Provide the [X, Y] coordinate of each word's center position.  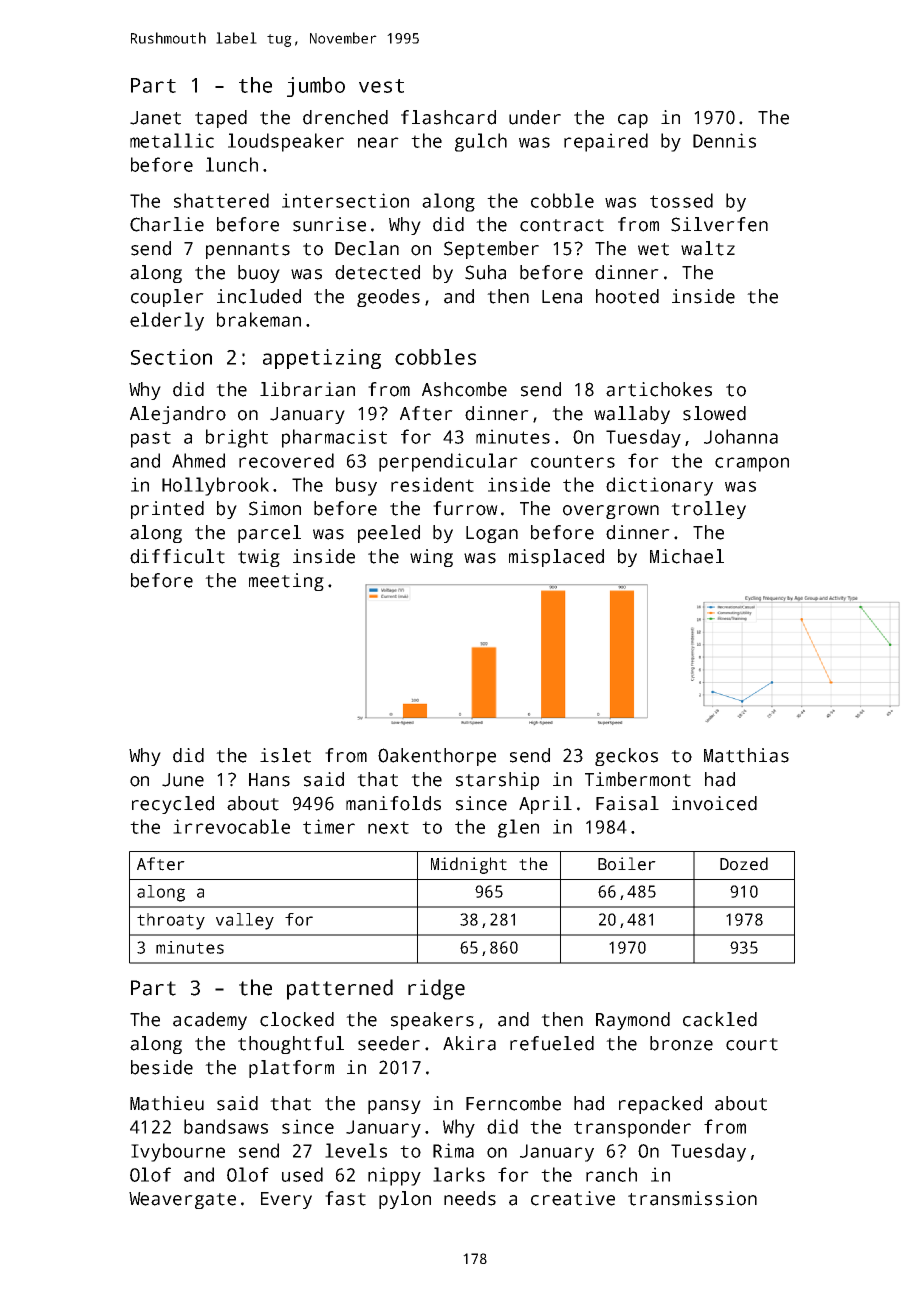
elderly [167, 321]
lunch [232, 164]
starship [497, 781]
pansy [394, 1107]
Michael [687, 556]
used [302, 1174]
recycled [173, 805]
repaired [606, 142]
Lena [562, 297]
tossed [681, 200]
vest [381, 86]
